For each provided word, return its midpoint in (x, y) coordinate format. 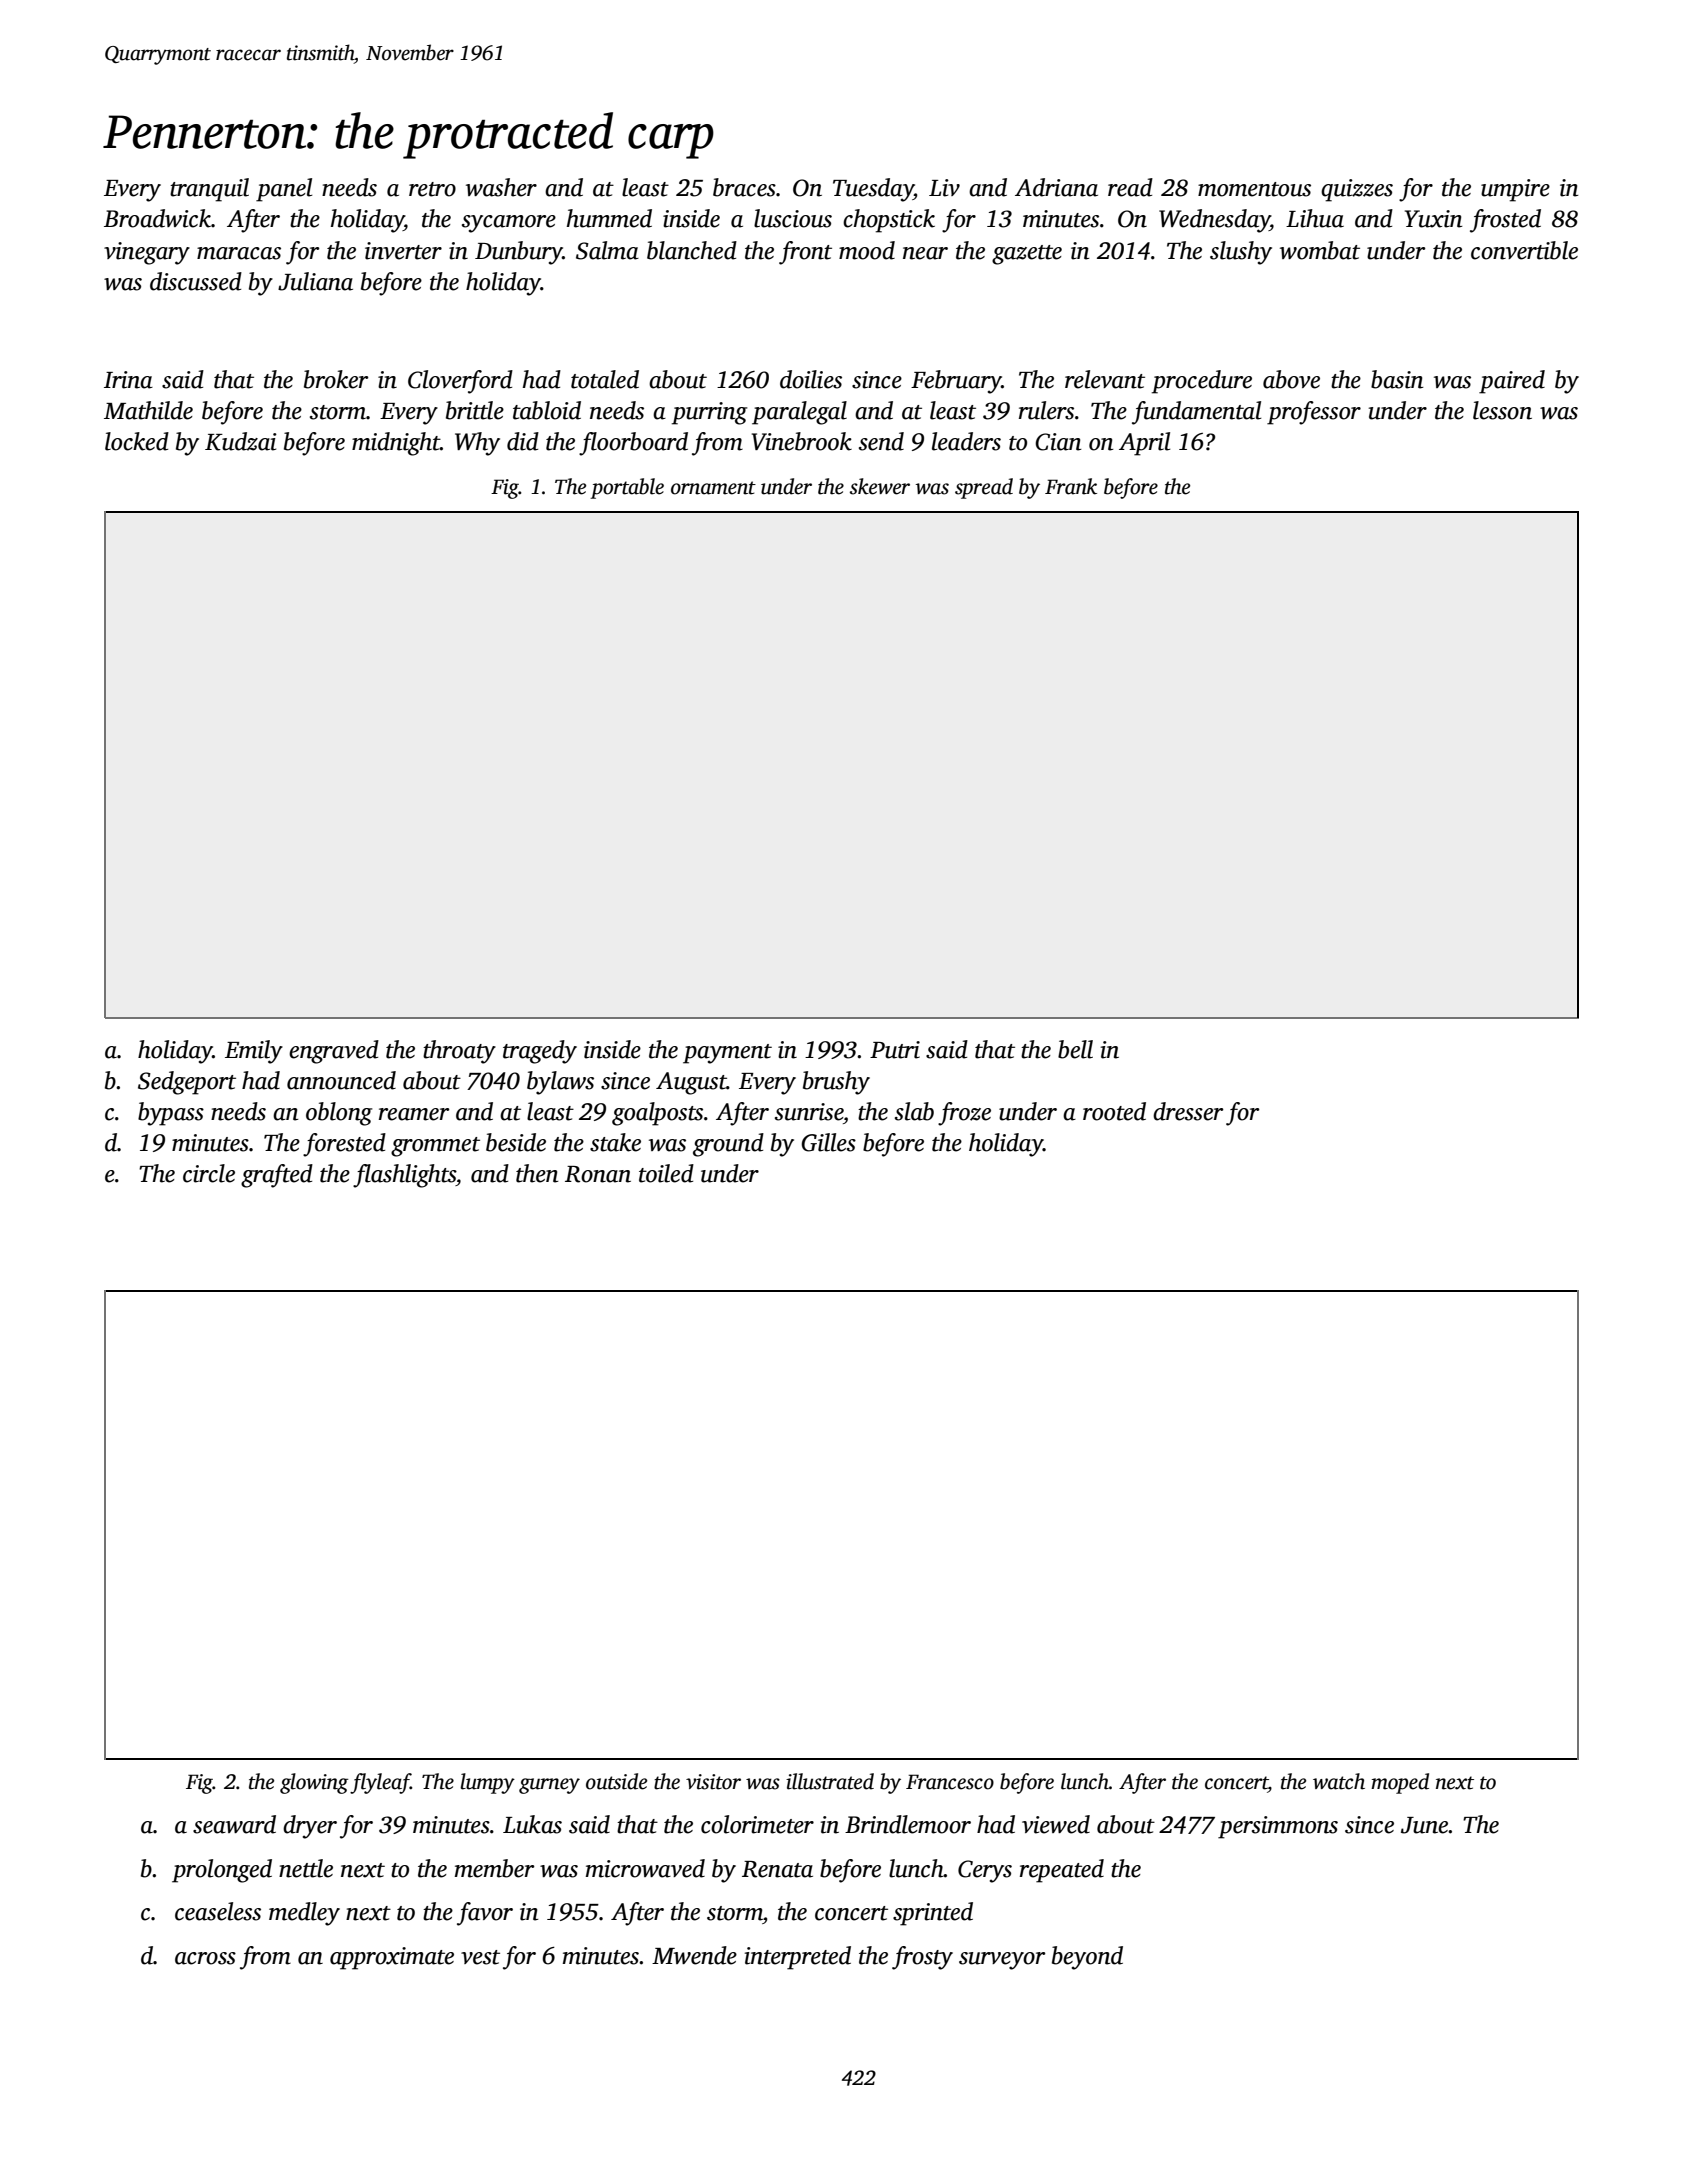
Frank (1071, 486)
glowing (314, 1783)
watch (1339, 1781)
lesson (1502, 410)
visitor (713, 1782)
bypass (171, 1114)
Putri (895, 1050)
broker (336, 379)
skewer (880, 486)
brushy (836, 1083)
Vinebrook (802, 441)
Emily (254, 1052)
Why (477, 444)
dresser (1188, 1111)
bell (1075, 1049)
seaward (234, 1824)
